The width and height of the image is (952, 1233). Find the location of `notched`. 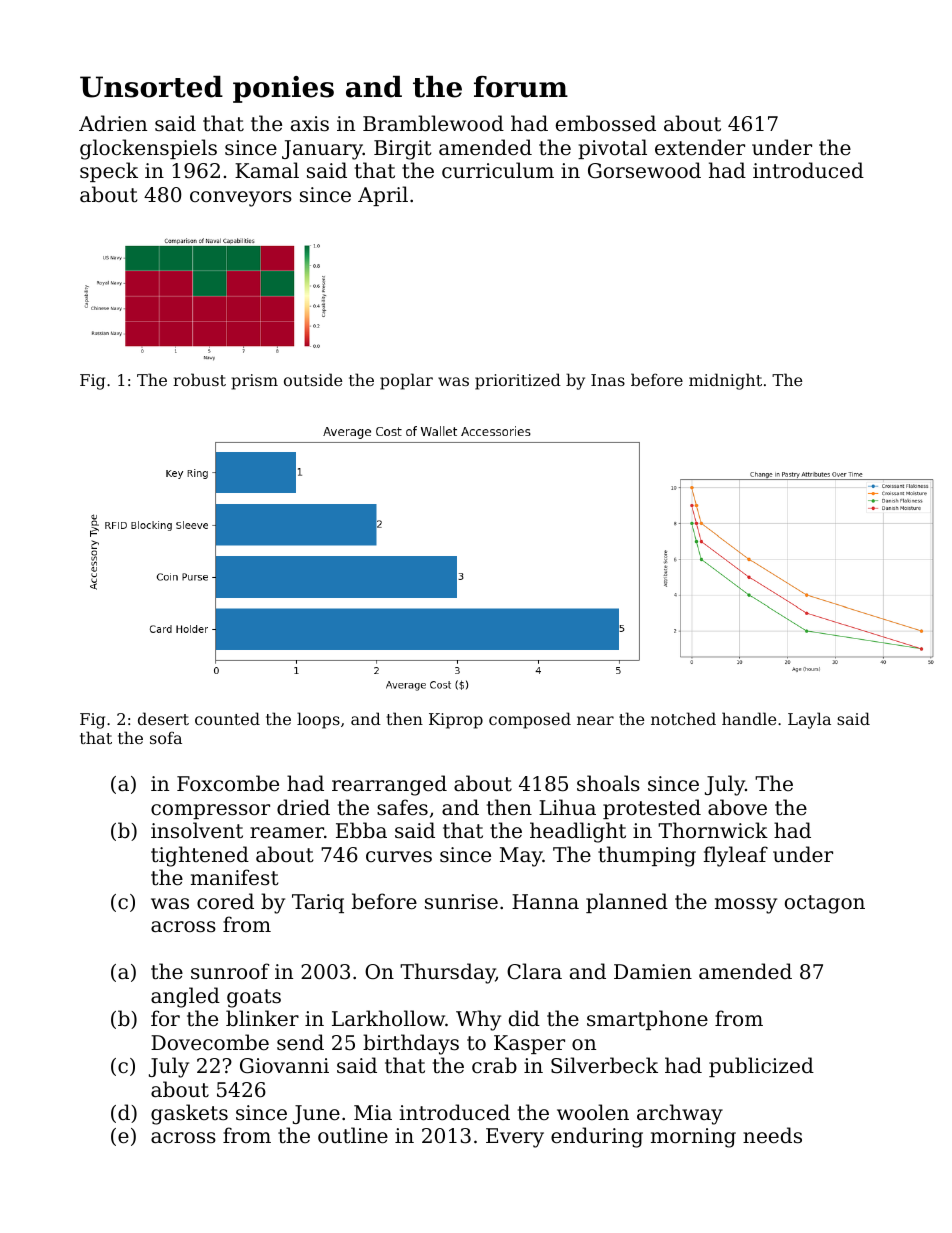

notched is located at coordinates (683, 718).
